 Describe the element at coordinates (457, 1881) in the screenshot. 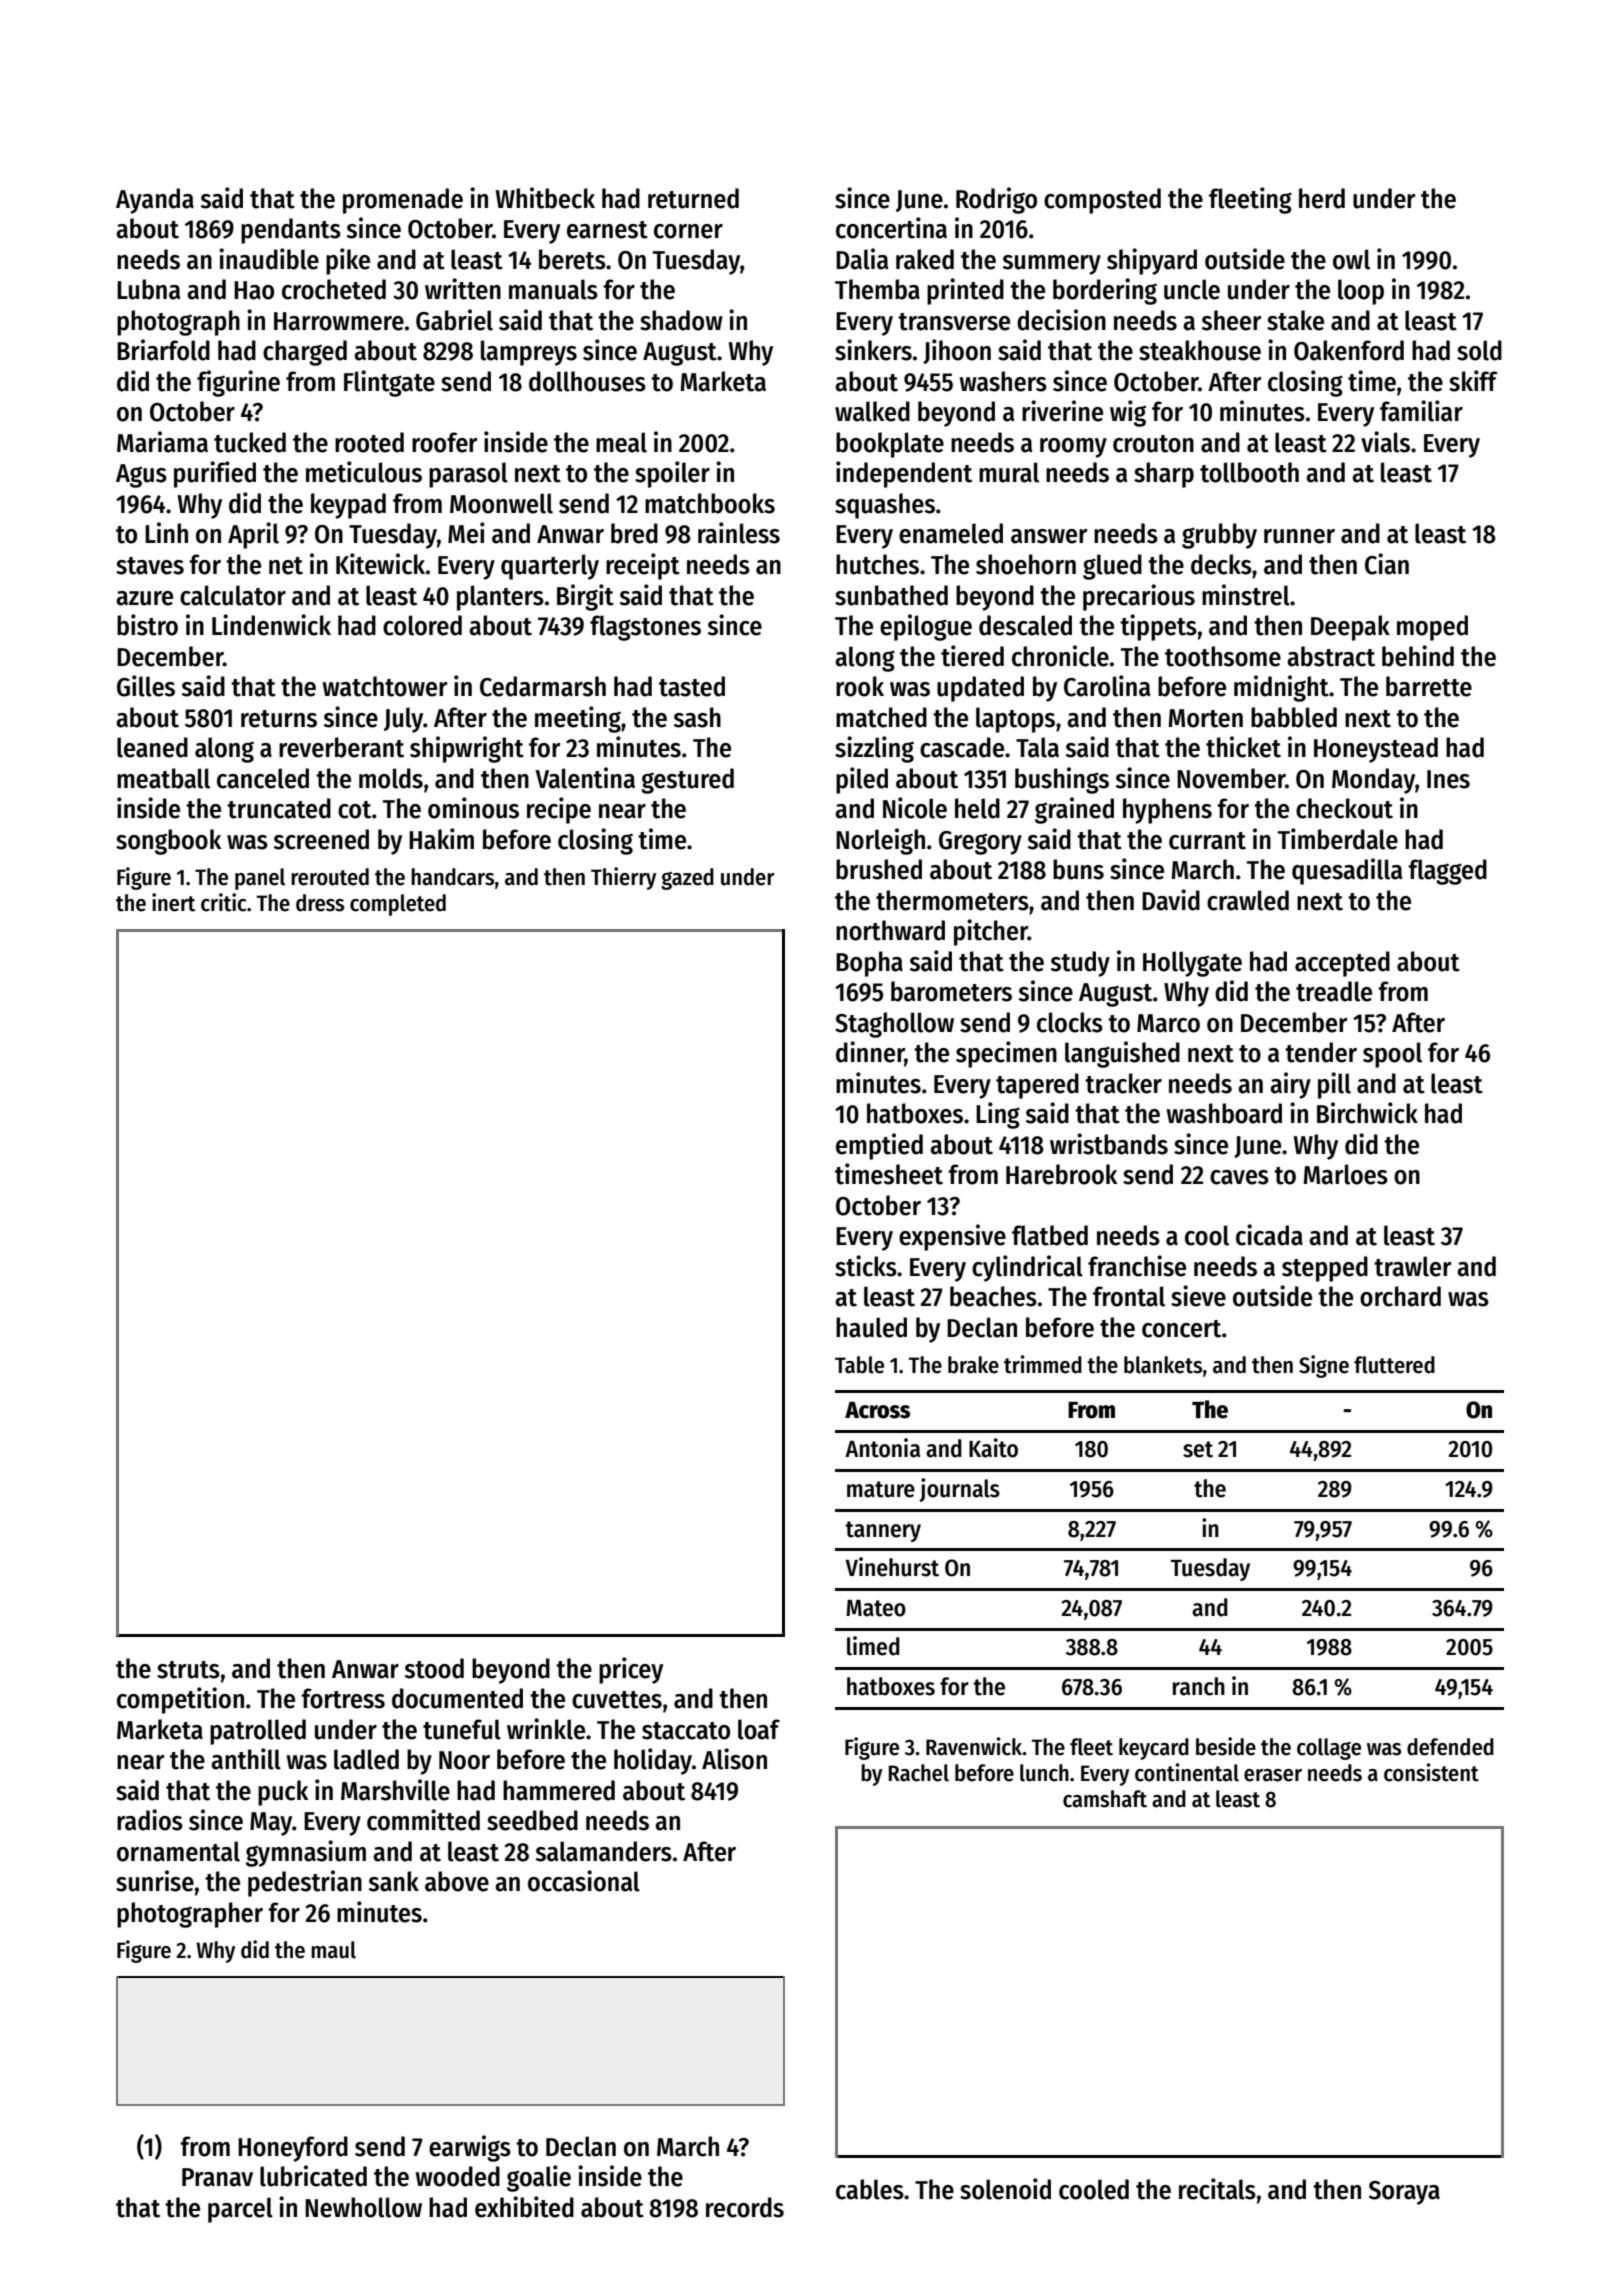

I see `above` at that location.
